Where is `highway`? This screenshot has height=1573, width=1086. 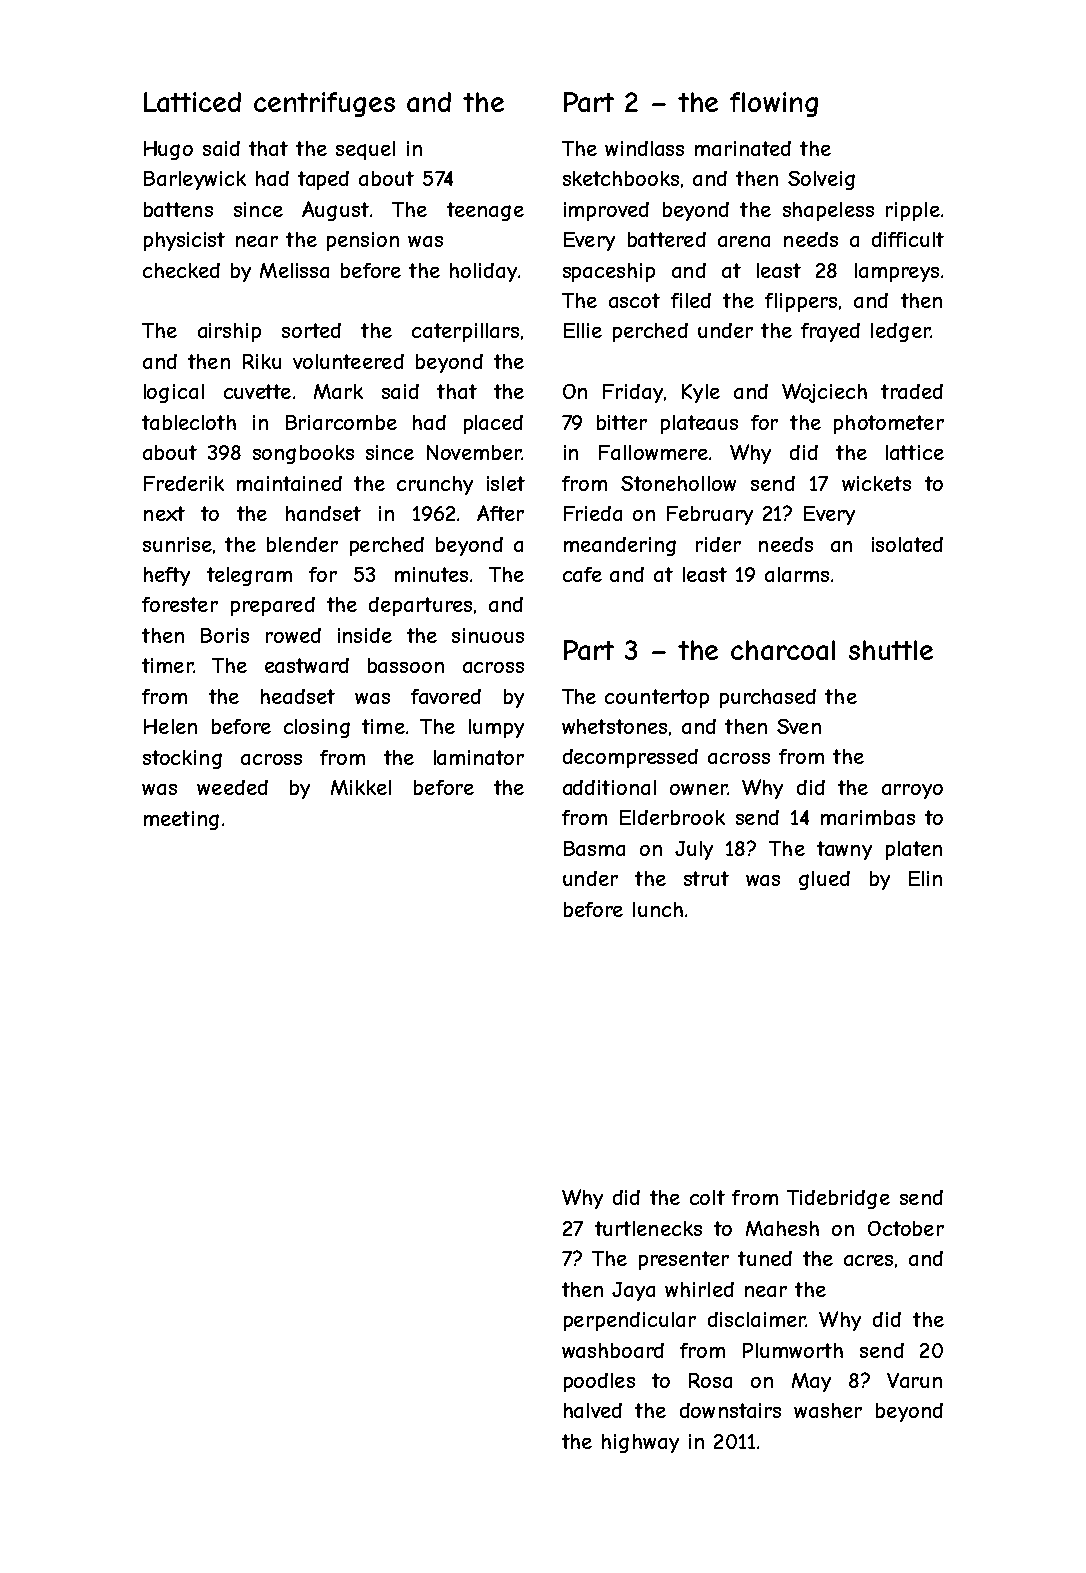 highway is located at coordinates (640, 1443).
